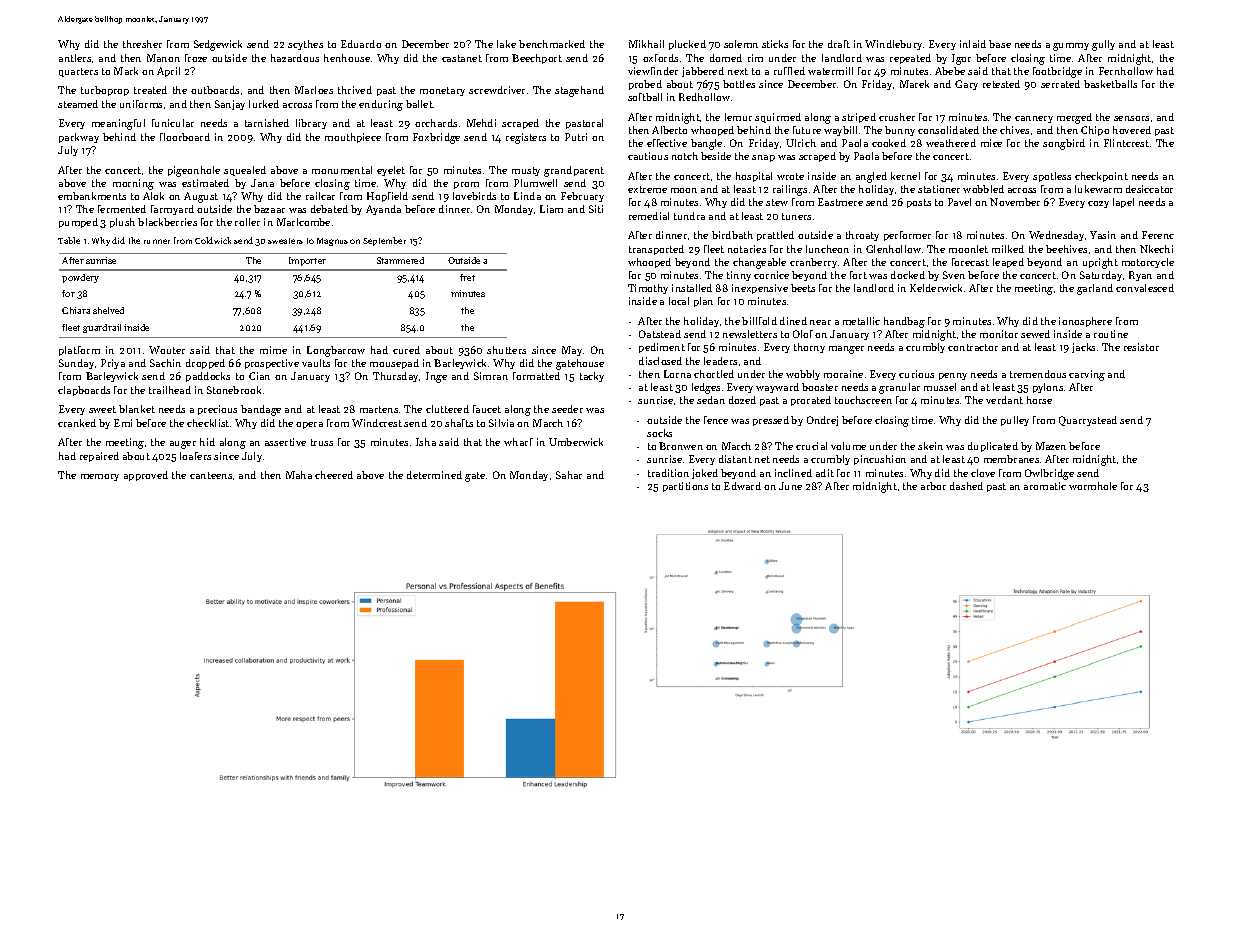 This document has height=952, width=1233. I want to click on fence, so click(716, 420).
